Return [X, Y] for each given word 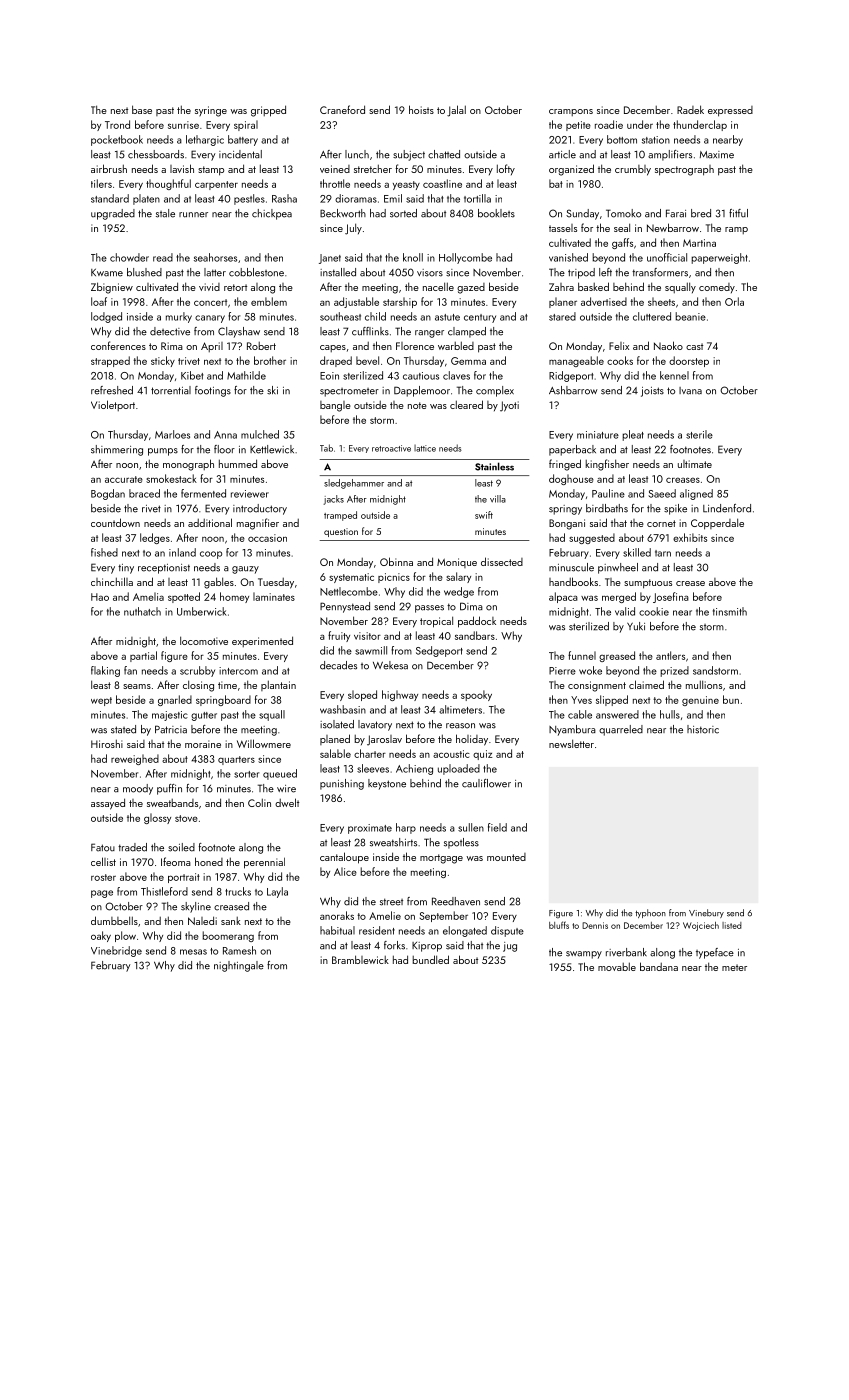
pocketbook [117, 140]
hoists [421, 109]
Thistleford [164, 891]
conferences [118, 345]
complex [495, 391]
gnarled [175, 700]
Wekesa [390, 665]
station [656, 140]
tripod [581, 273]
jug [510, 947]
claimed [646, 684]
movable [617, 966]
